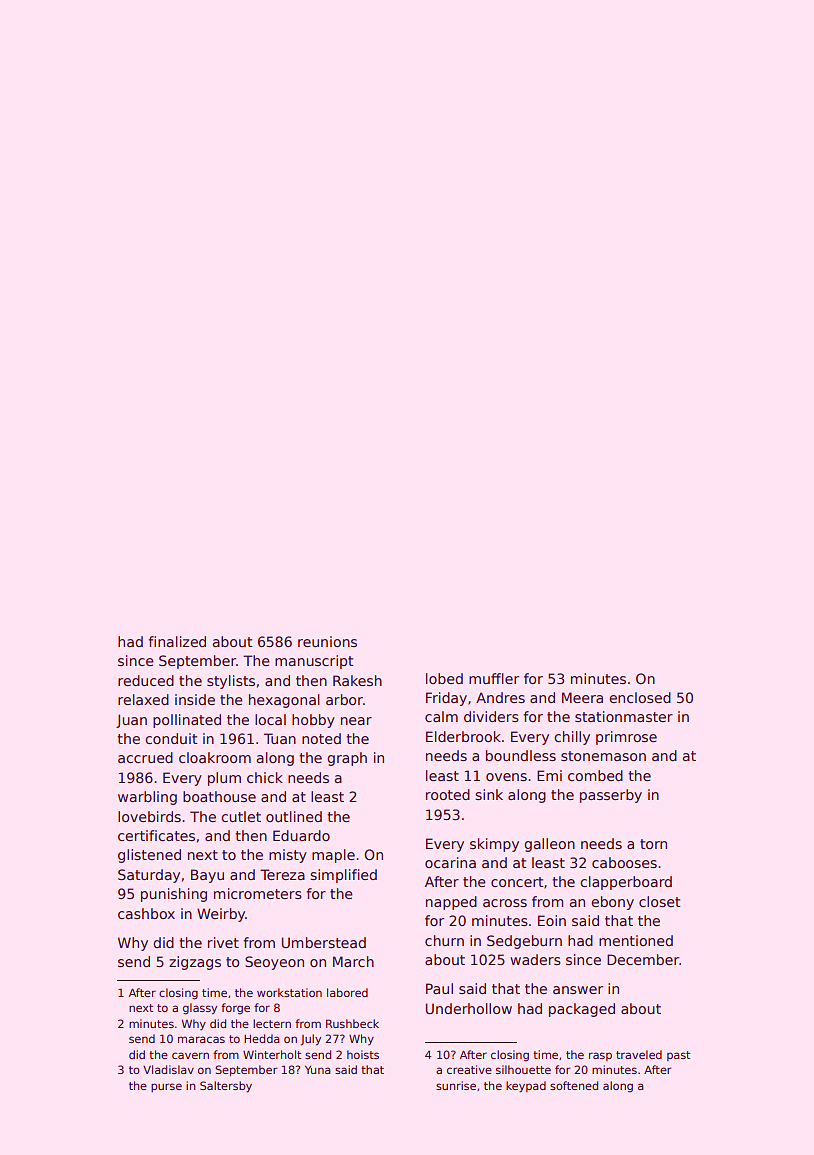 The height and width of the screenshot is (1155, 814). What do you see at coordinates (223, 942) in the screenshot?
I see `rivet` at bounding box center [223, 942].
